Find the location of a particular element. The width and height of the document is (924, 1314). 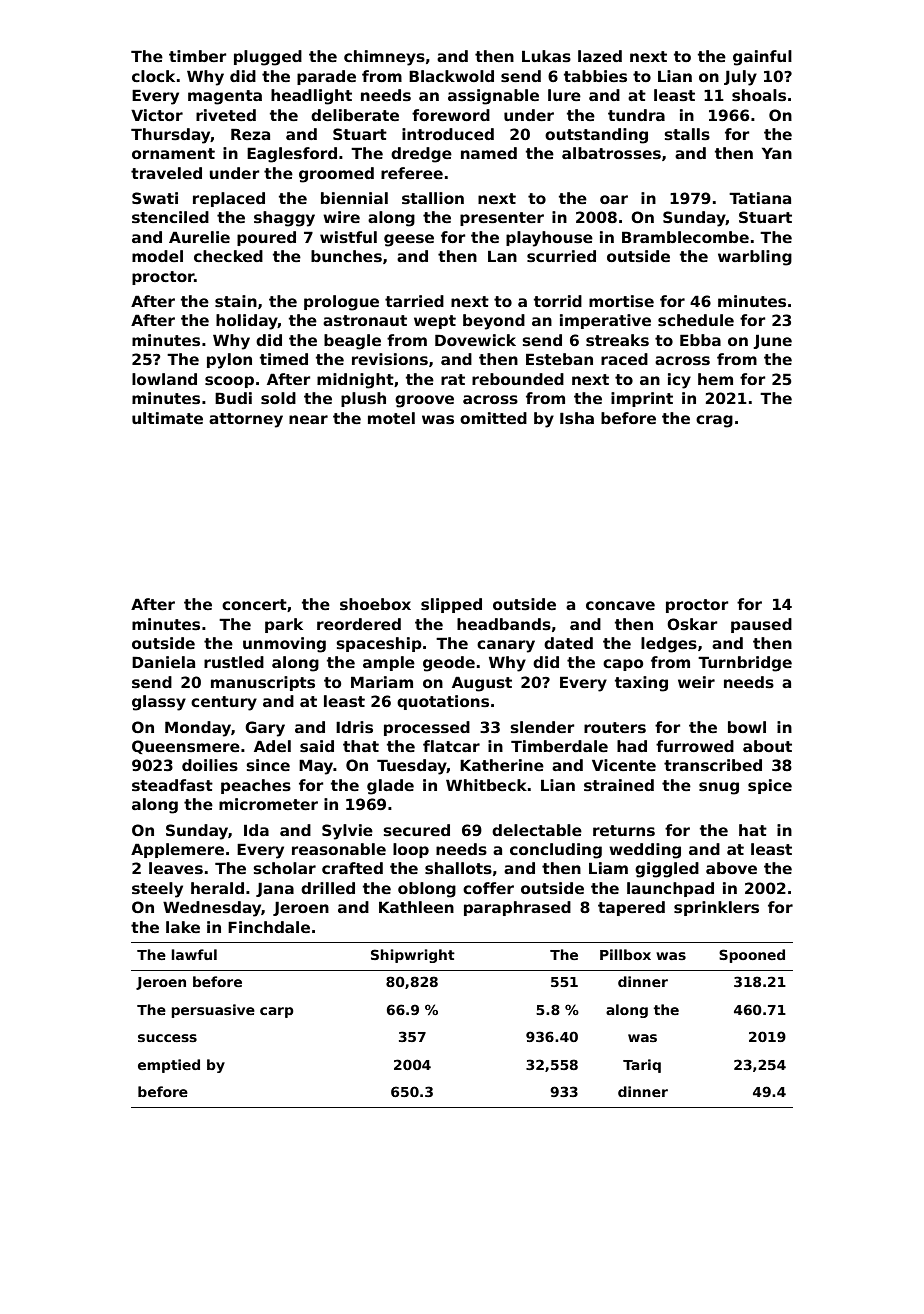

revisions is located at coordinates (390, 359).
